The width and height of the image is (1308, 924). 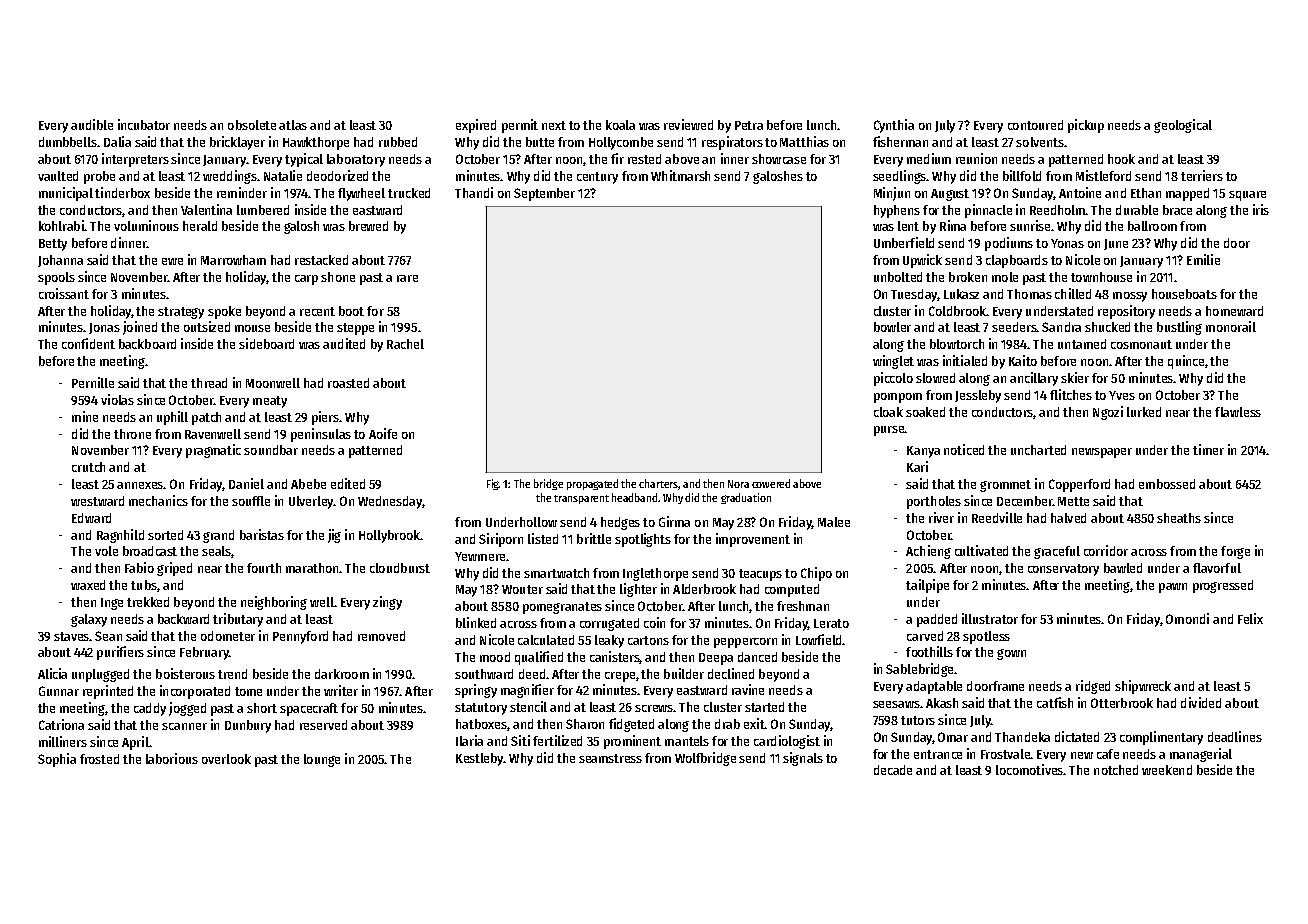 I want to click on solvents, so click(x=1040, y=142).
